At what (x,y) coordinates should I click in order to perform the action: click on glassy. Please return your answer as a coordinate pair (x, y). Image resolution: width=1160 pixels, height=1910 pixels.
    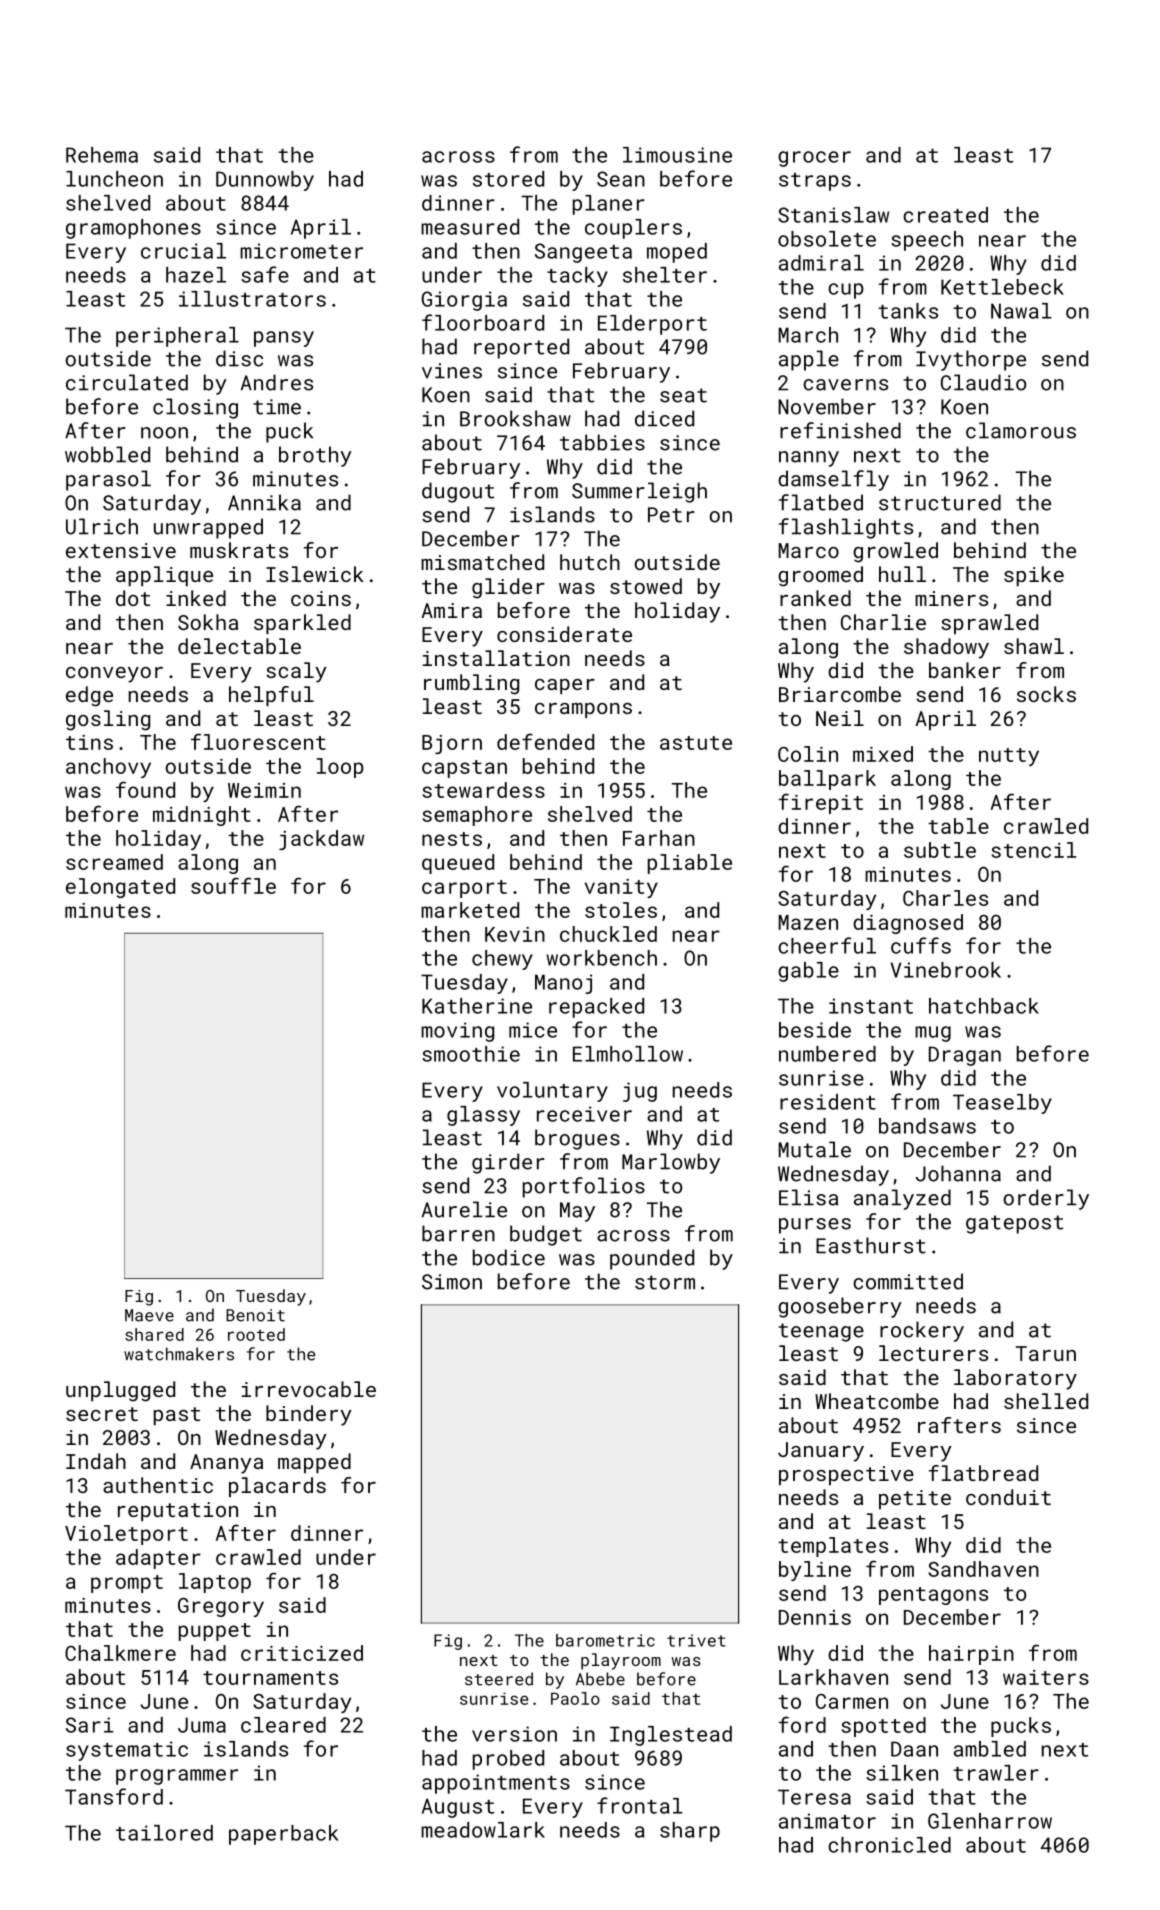
    Looking at the image, I should click on (483, 1116).
